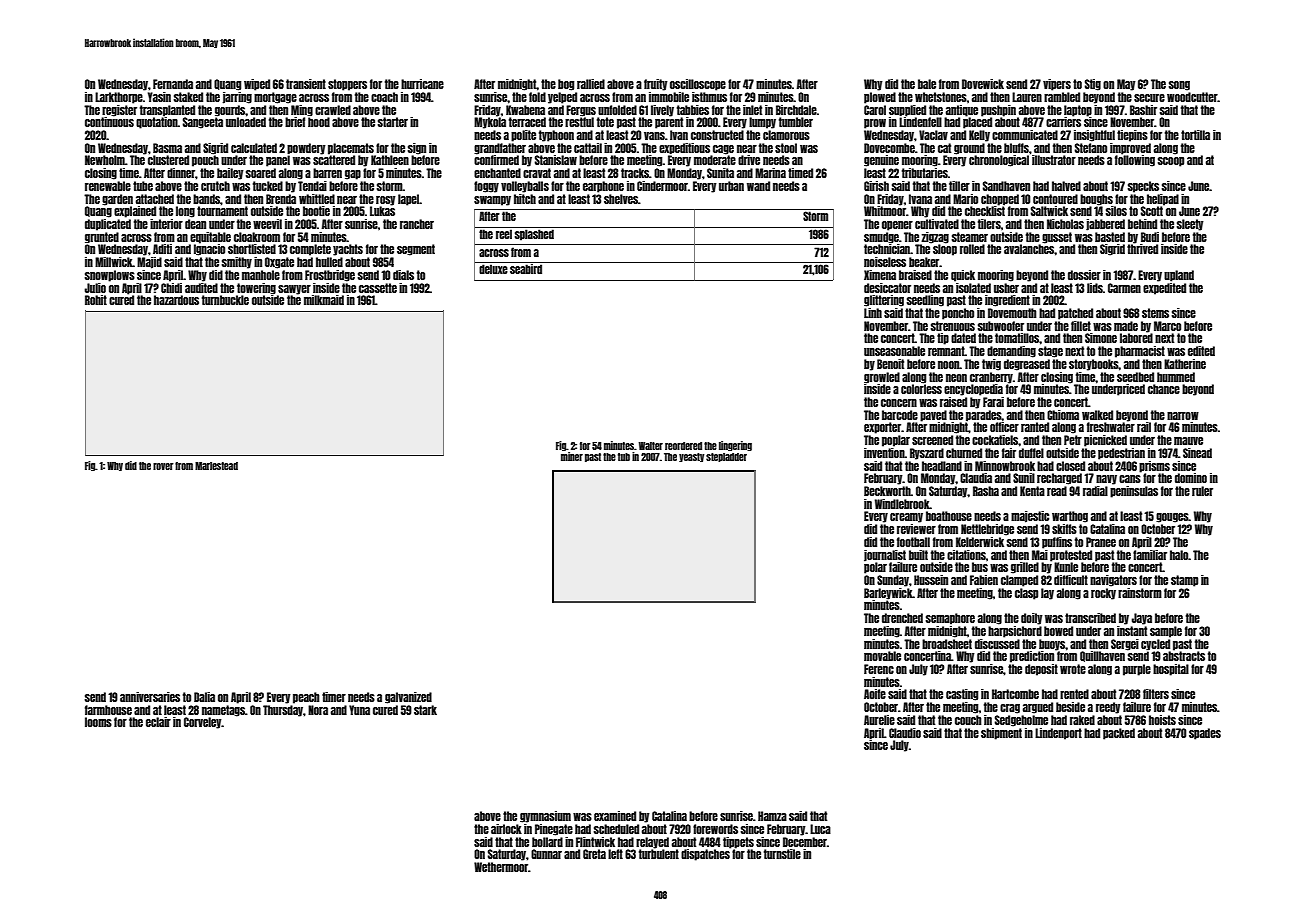  Describe the element at coordinates (506, 829) in the page. I see `airlock` at that location.
